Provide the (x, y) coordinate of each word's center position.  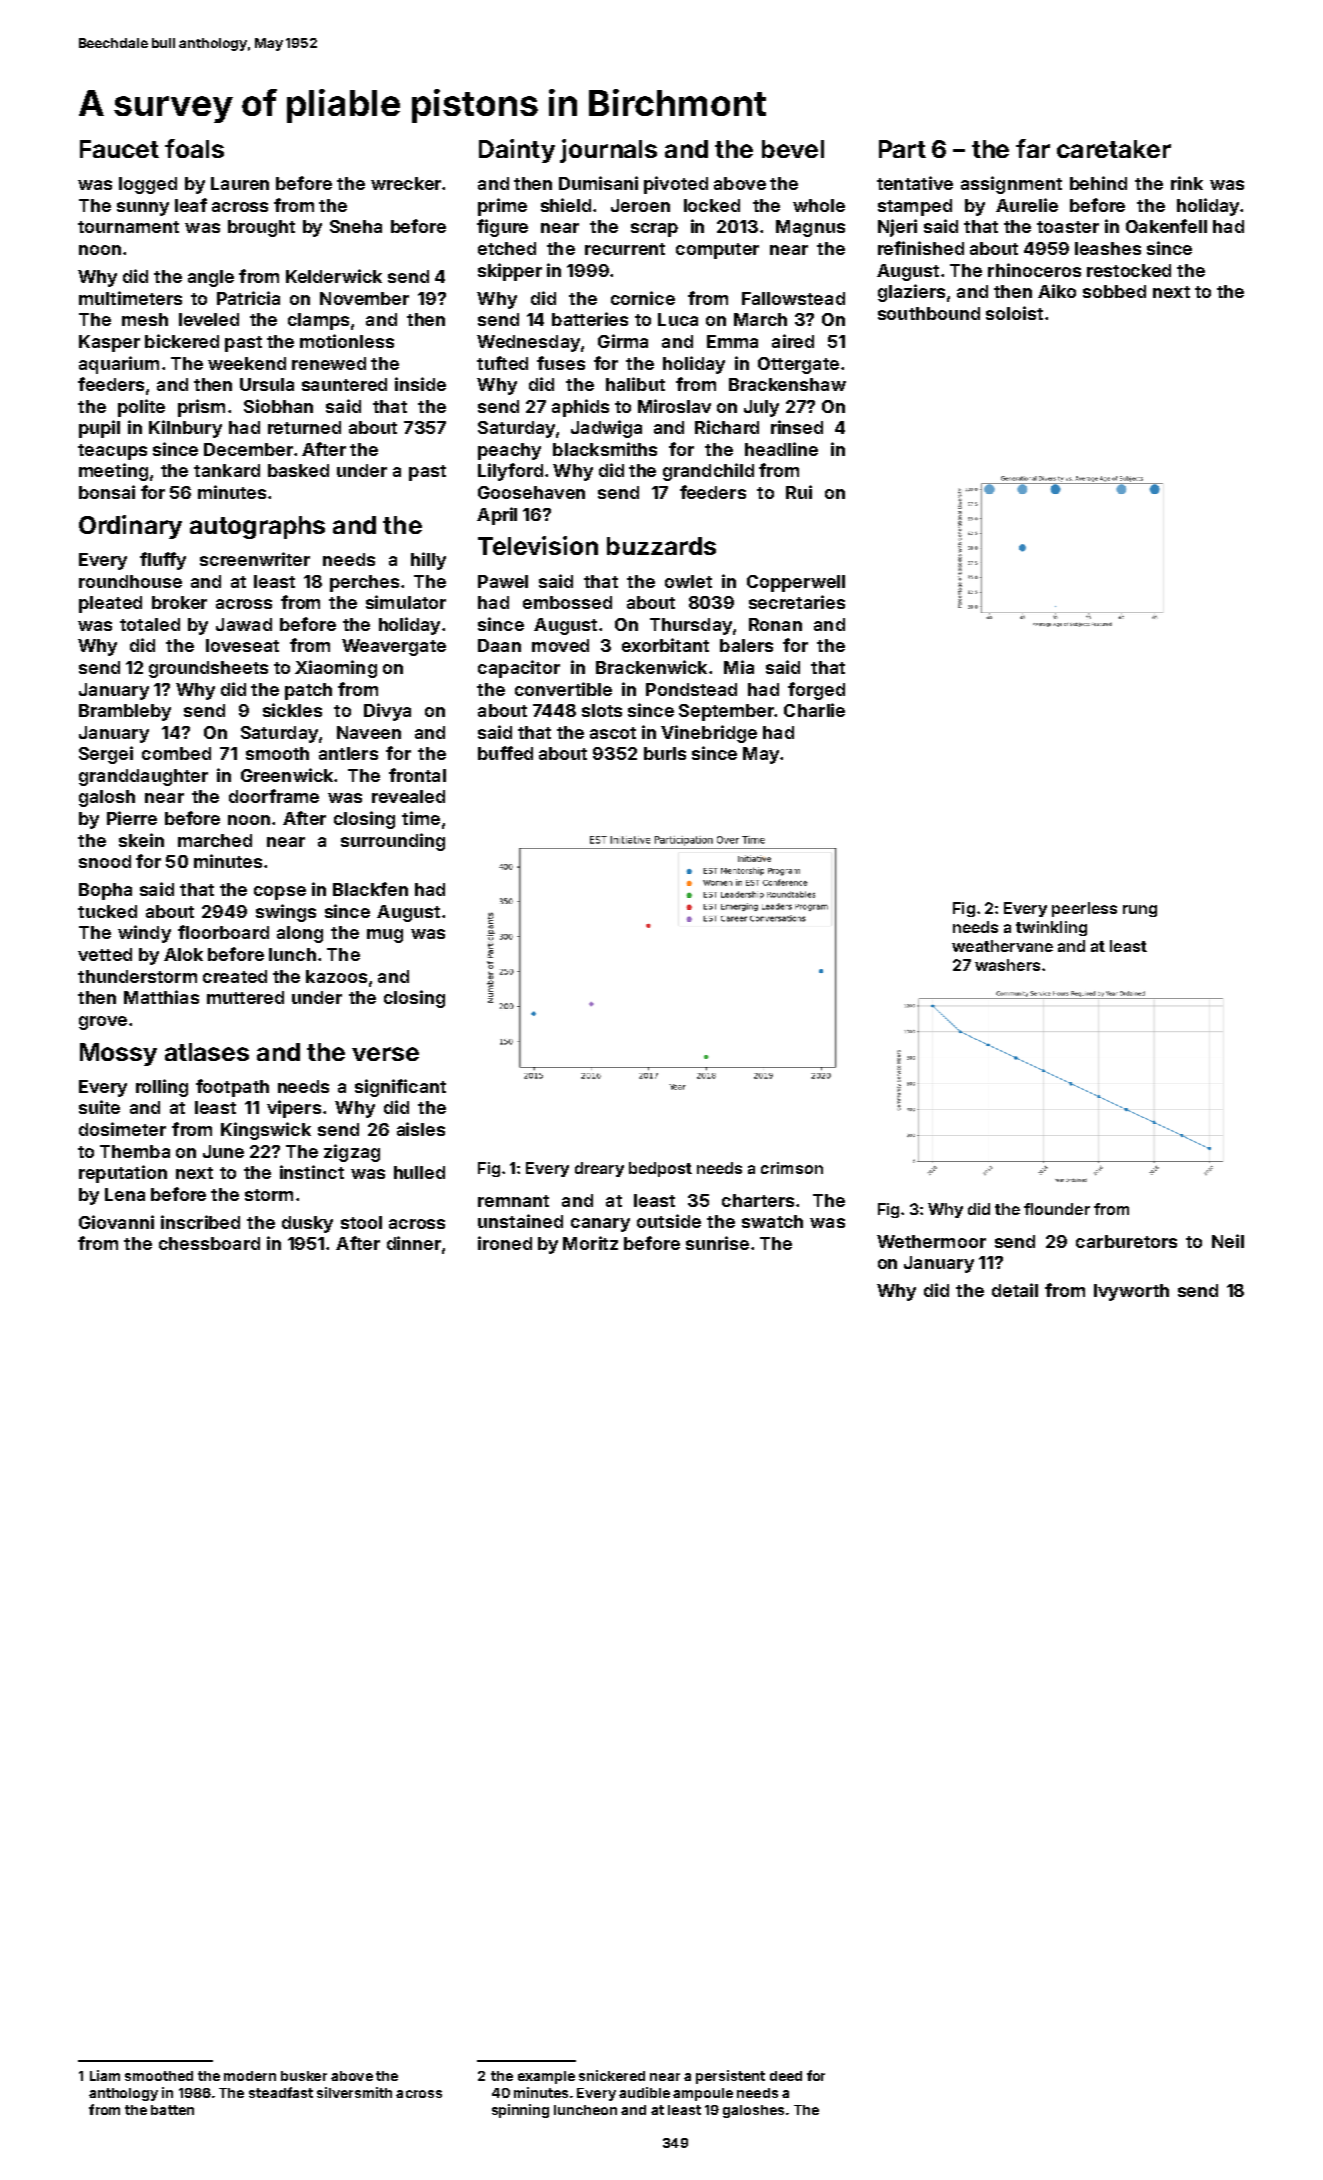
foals (194, 148)
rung (1140, 911)
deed (786, 2076)
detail (1015, 1290)
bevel (793, 149)
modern (250, 2076)
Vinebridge (709, 734)
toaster (1068, 227)
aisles (421, 1129)
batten (172, 2110)
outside (669, 1221)
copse (280, 893)
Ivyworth (1131, 1292)
